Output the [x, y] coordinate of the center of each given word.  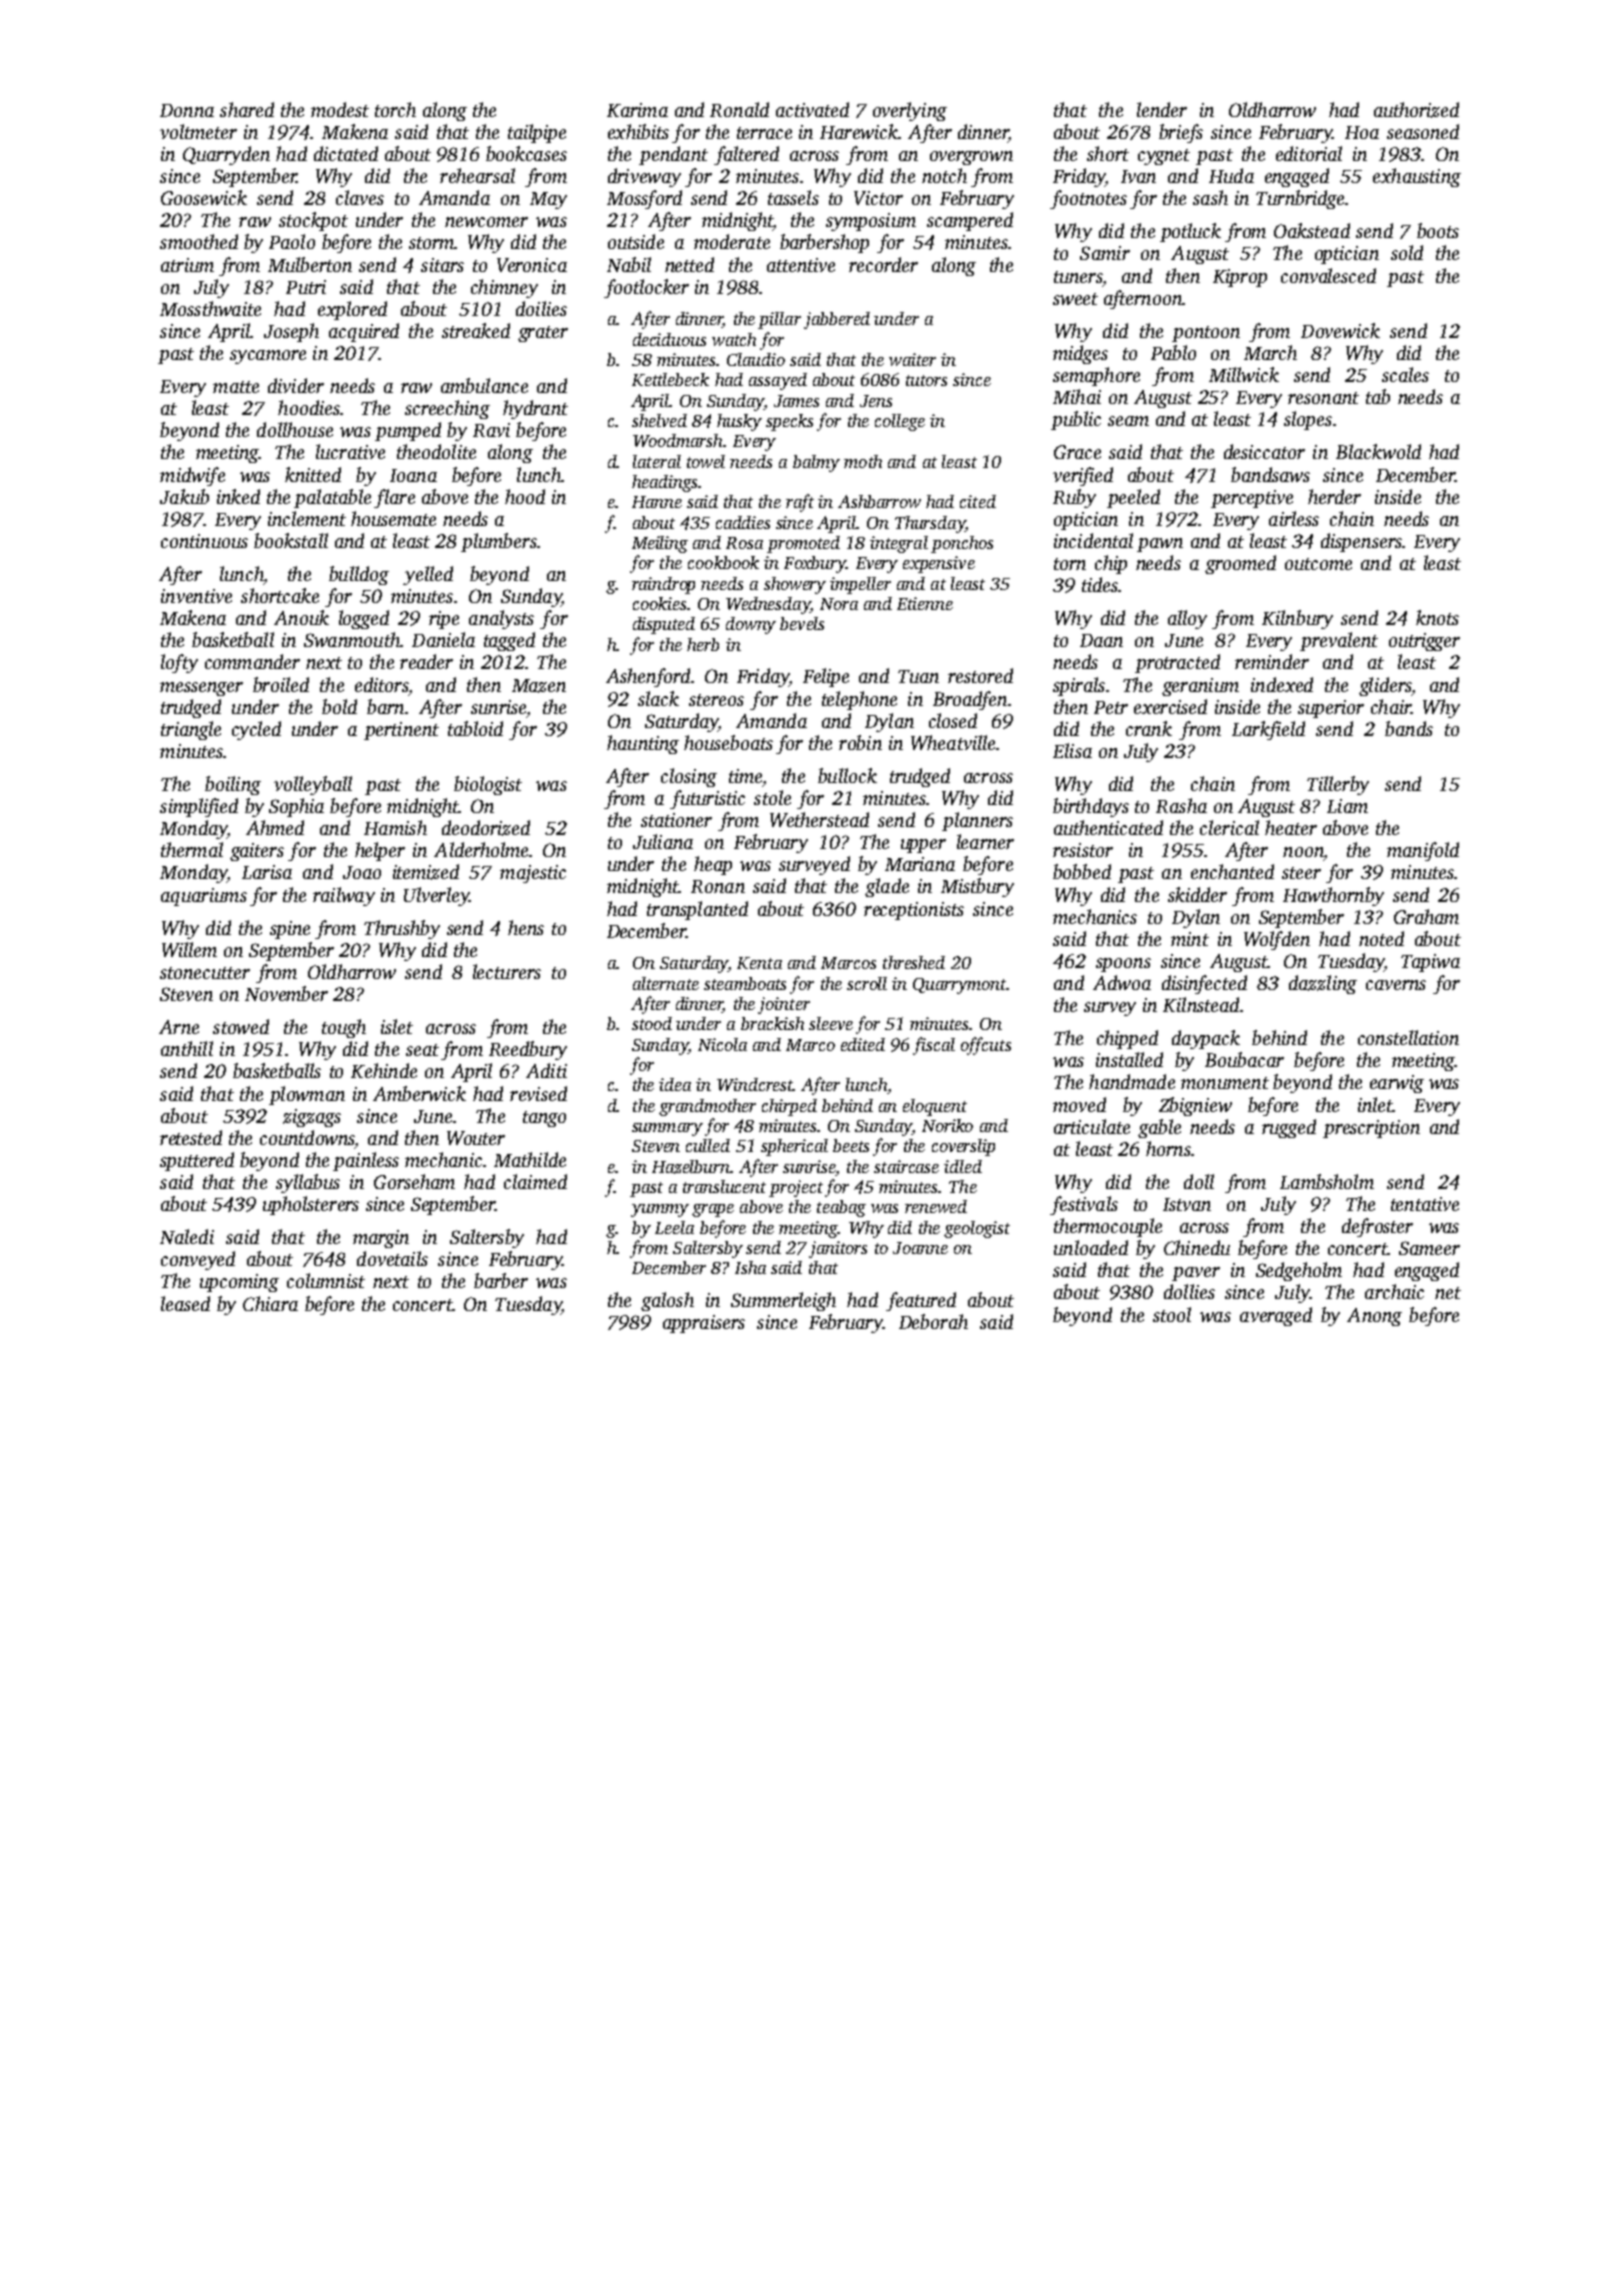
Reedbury [528, 1050]
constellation [1408, 1037]
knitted [313, 474]
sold [1407, 252]
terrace [764, 133]
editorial [1309, 153]
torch [395, 109]
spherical [794, 1147]
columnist [326, 1280]
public [1076, 420]
